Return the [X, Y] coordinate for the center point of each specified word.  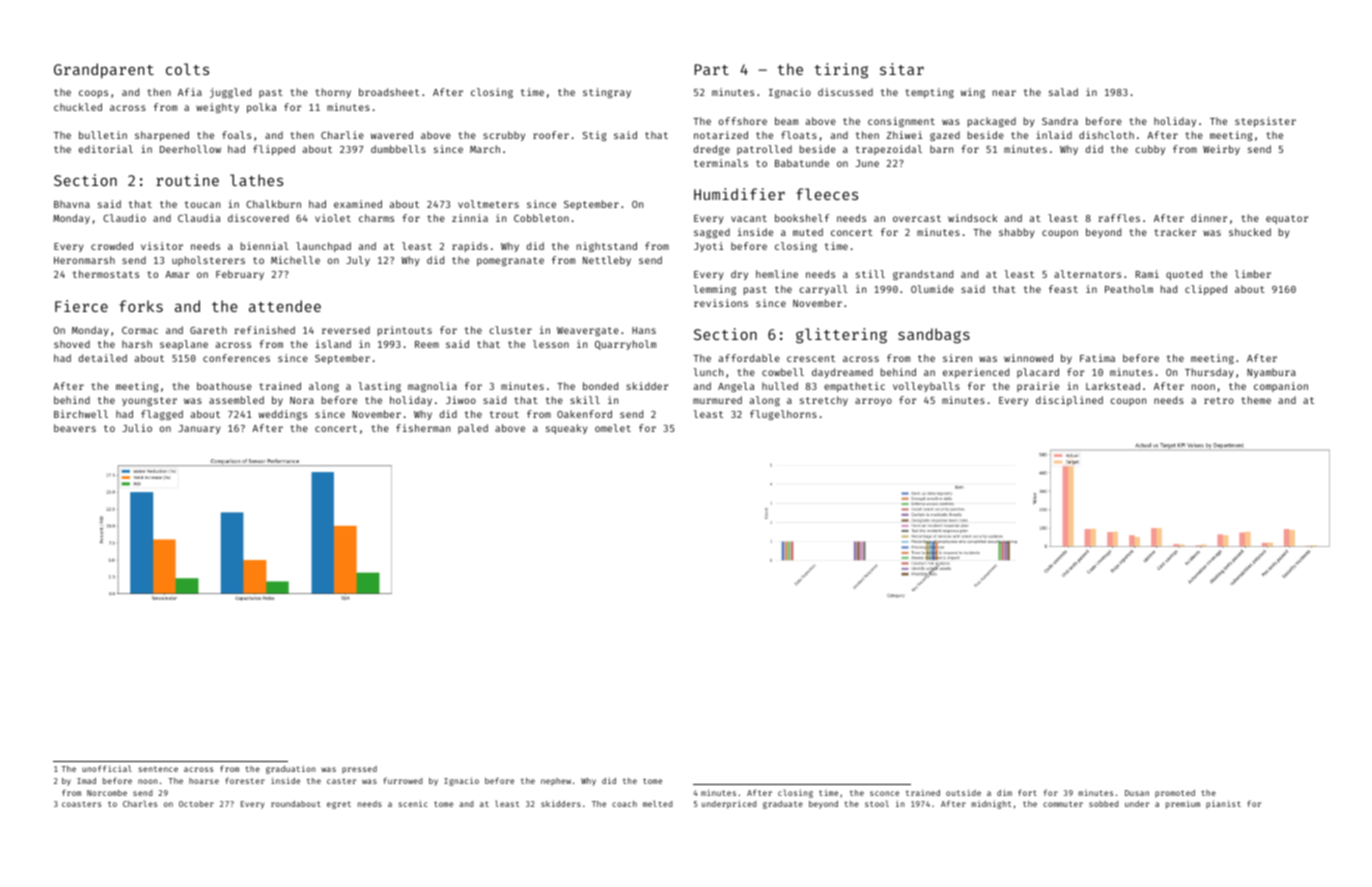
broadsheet [389, 92]
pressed [359, 770]
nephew [556, 782]
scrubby [504, 136]
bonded [600, 386]
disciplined [1069, 401]
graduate [783, 805]
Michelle [295, 260]
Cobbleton [541, 218]
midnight [991, 804]
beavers [75, 428]
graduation [291, 769]
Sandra [1060, 121]
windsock [972, 218]
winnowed [1028, 358]
